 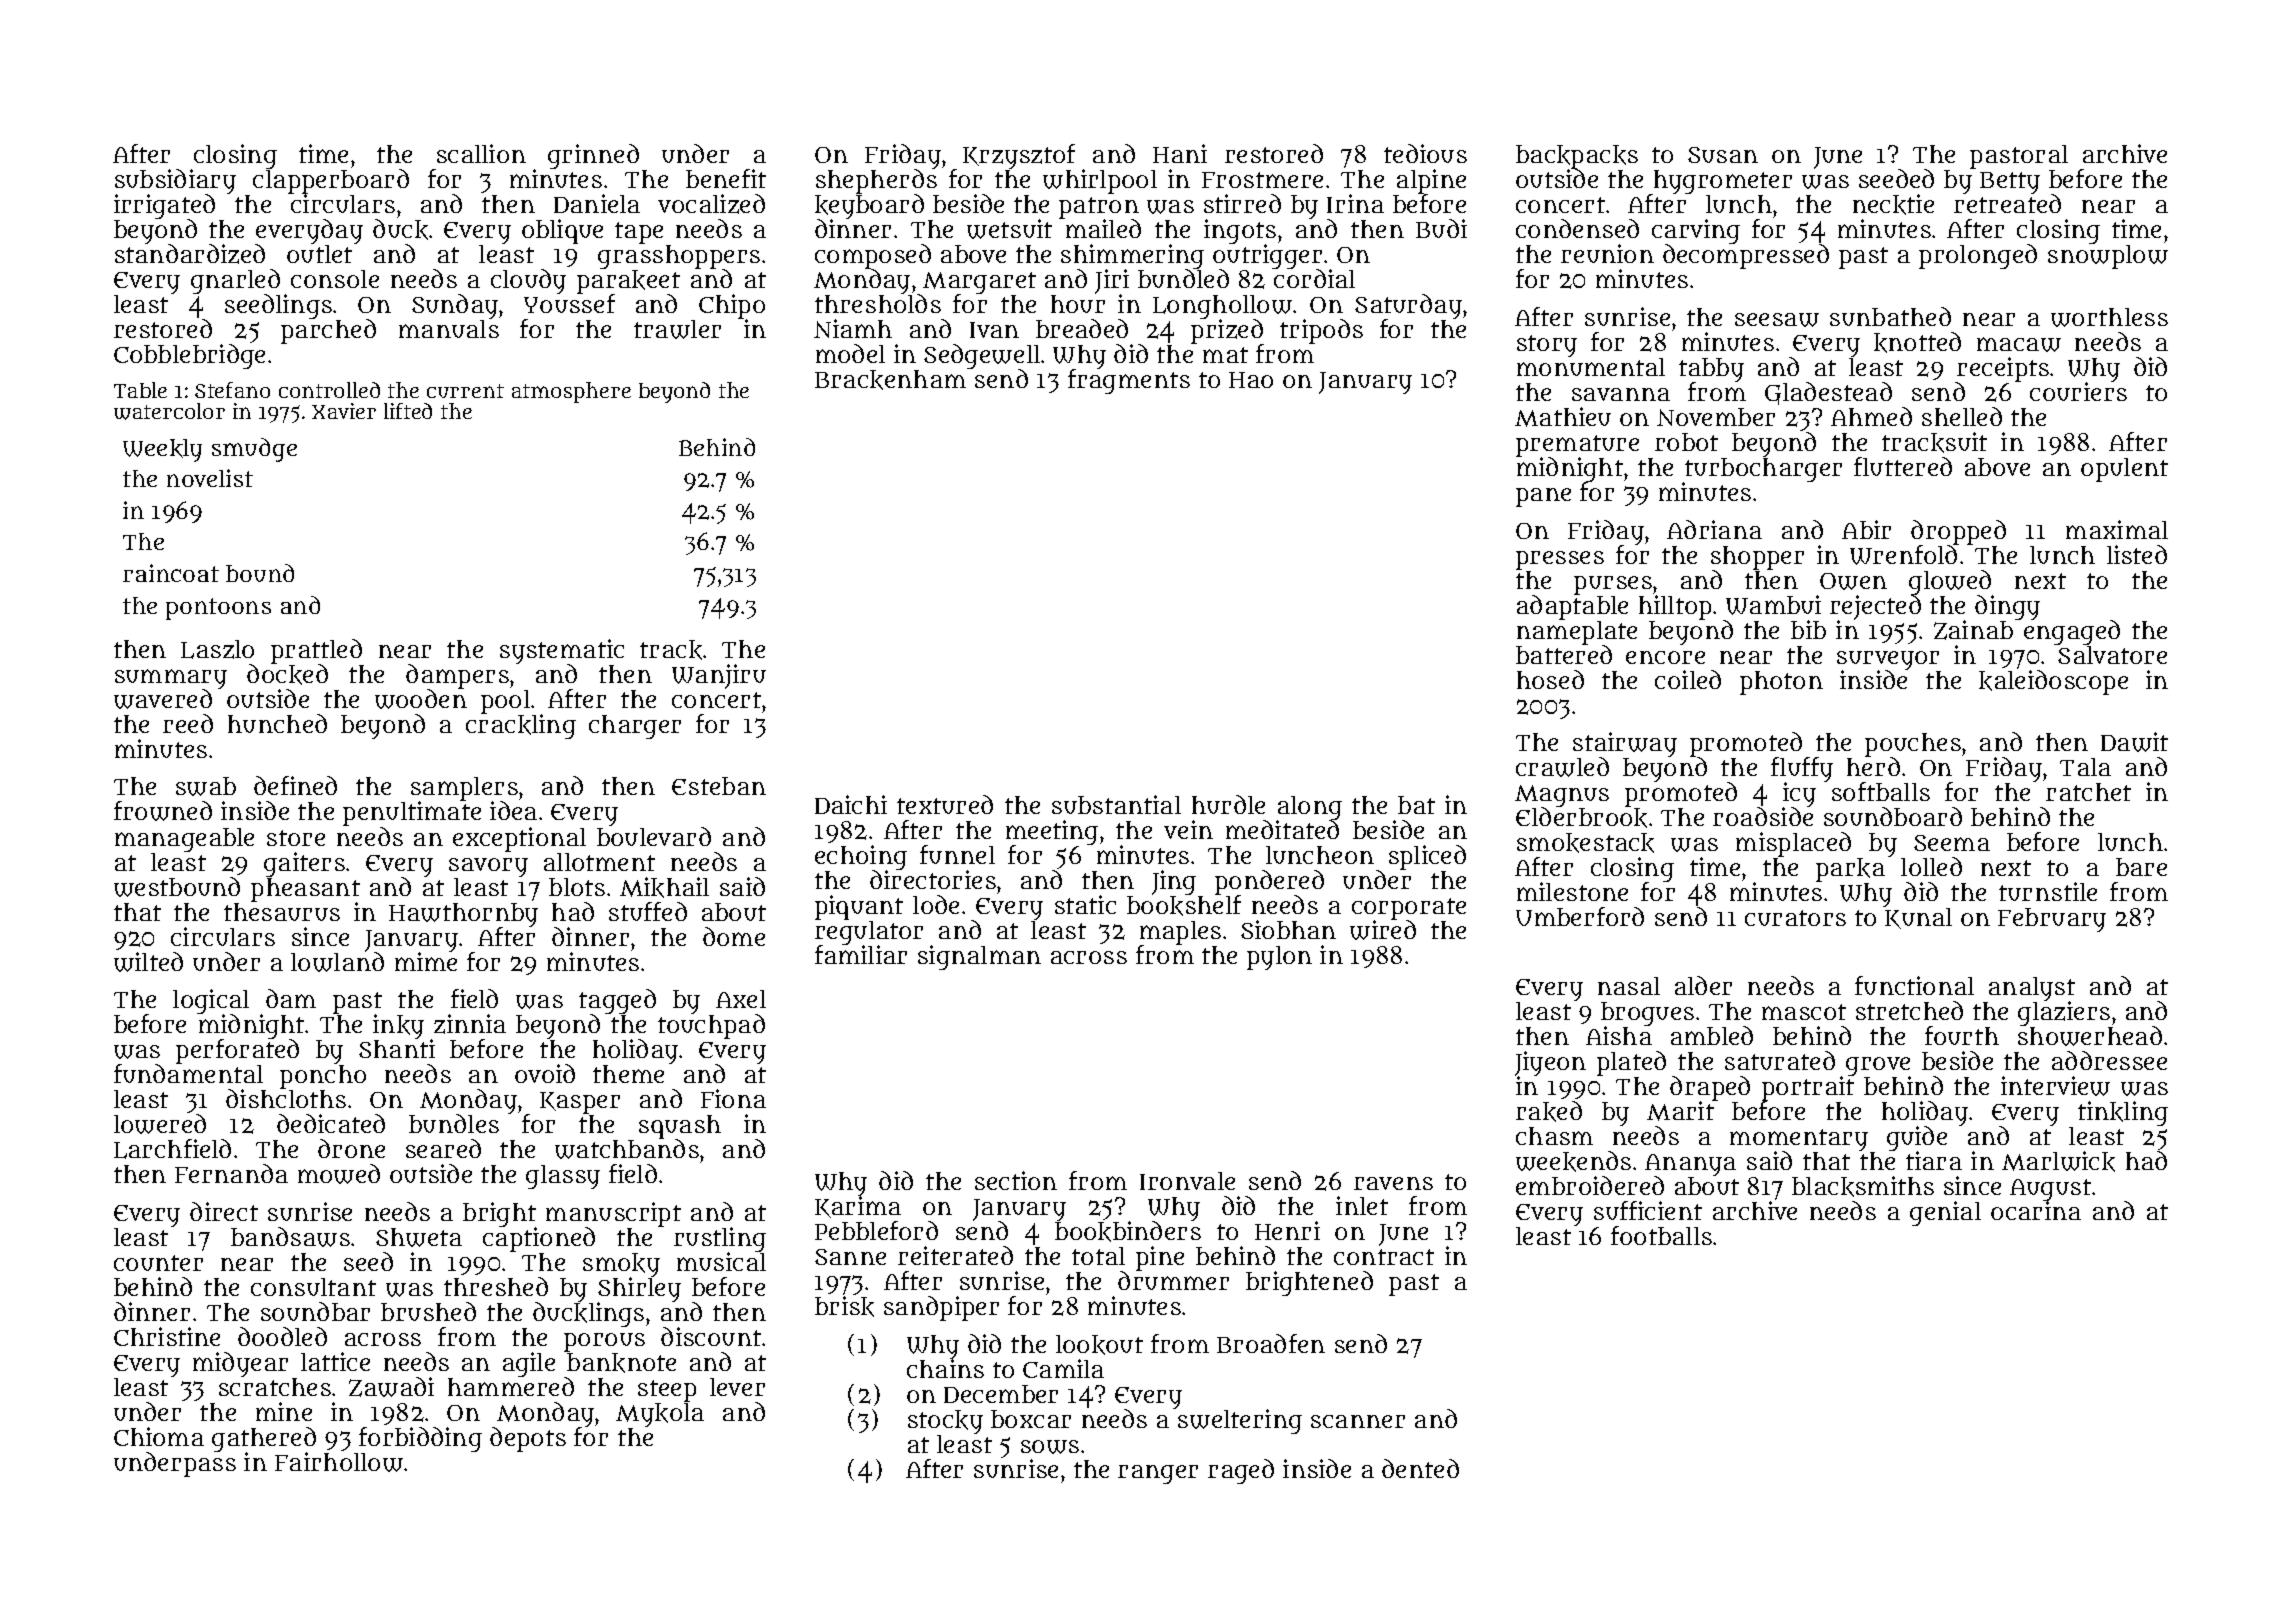 What do you see at coordinates (1158, 1474) in the page?
I see `ranger` at bounding box center [1158, 1474].
